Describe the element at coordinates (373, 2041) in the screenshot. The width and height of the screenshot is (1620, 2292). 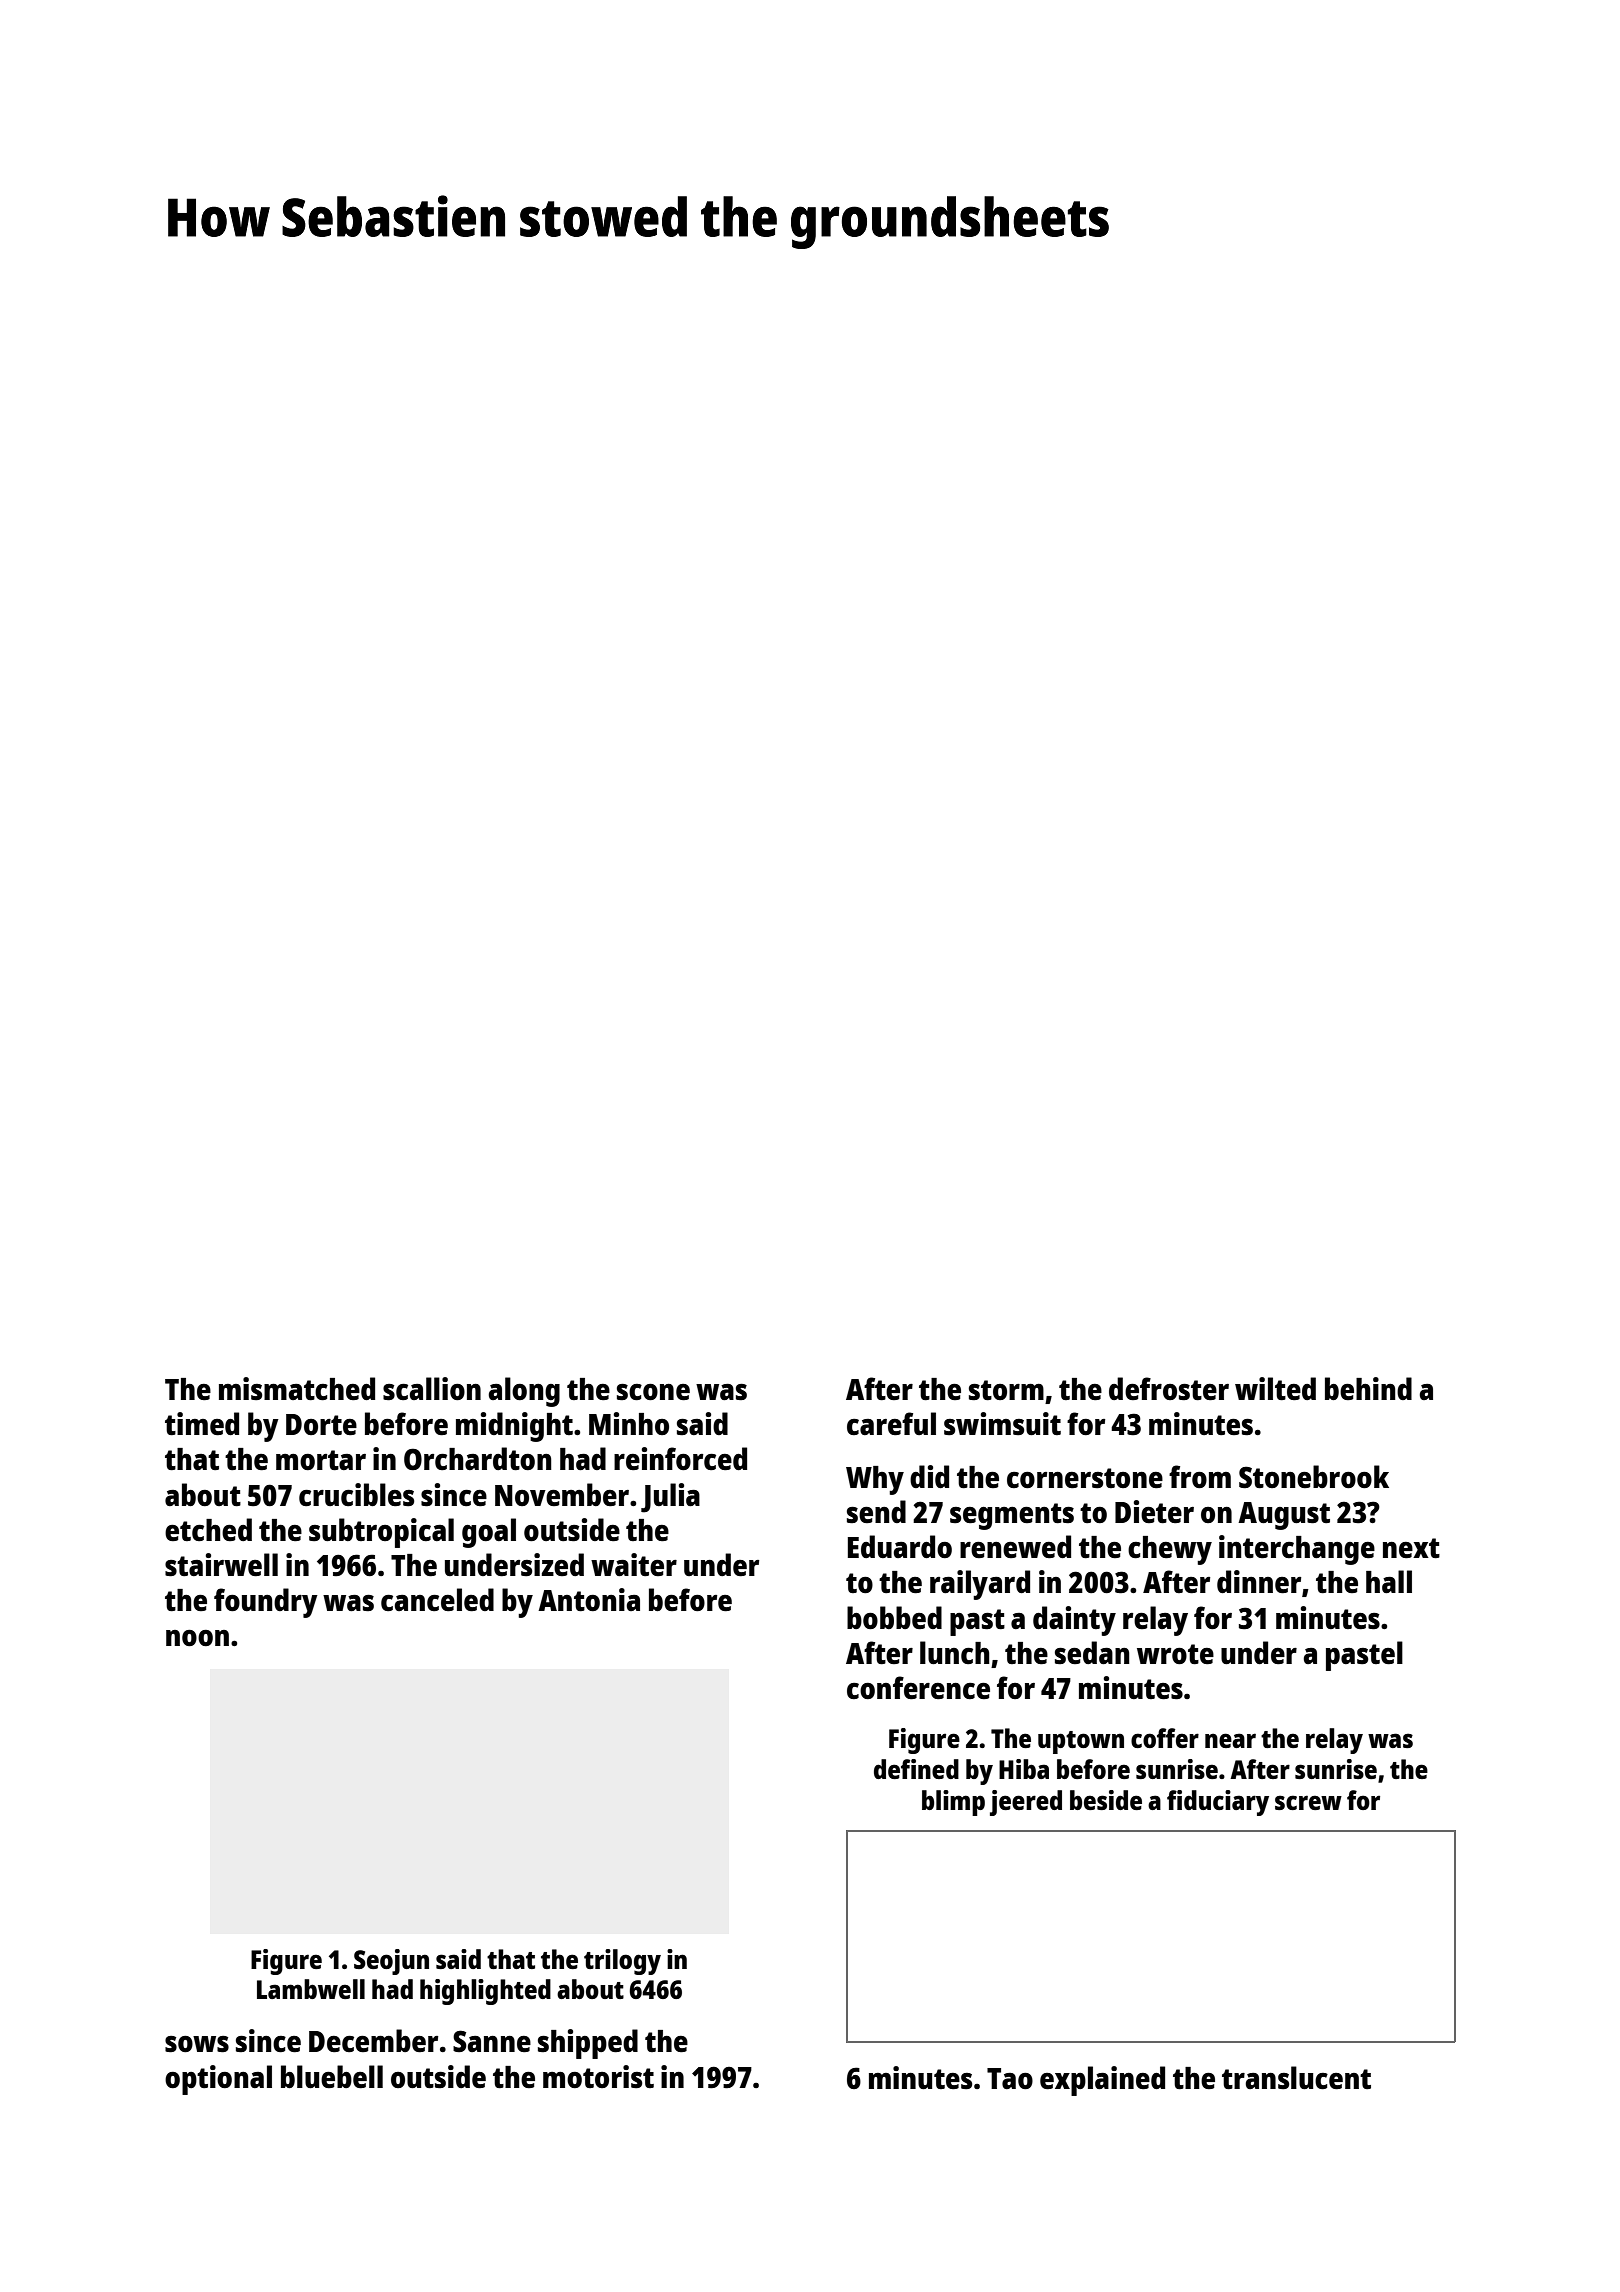
I see `December` at that location.
